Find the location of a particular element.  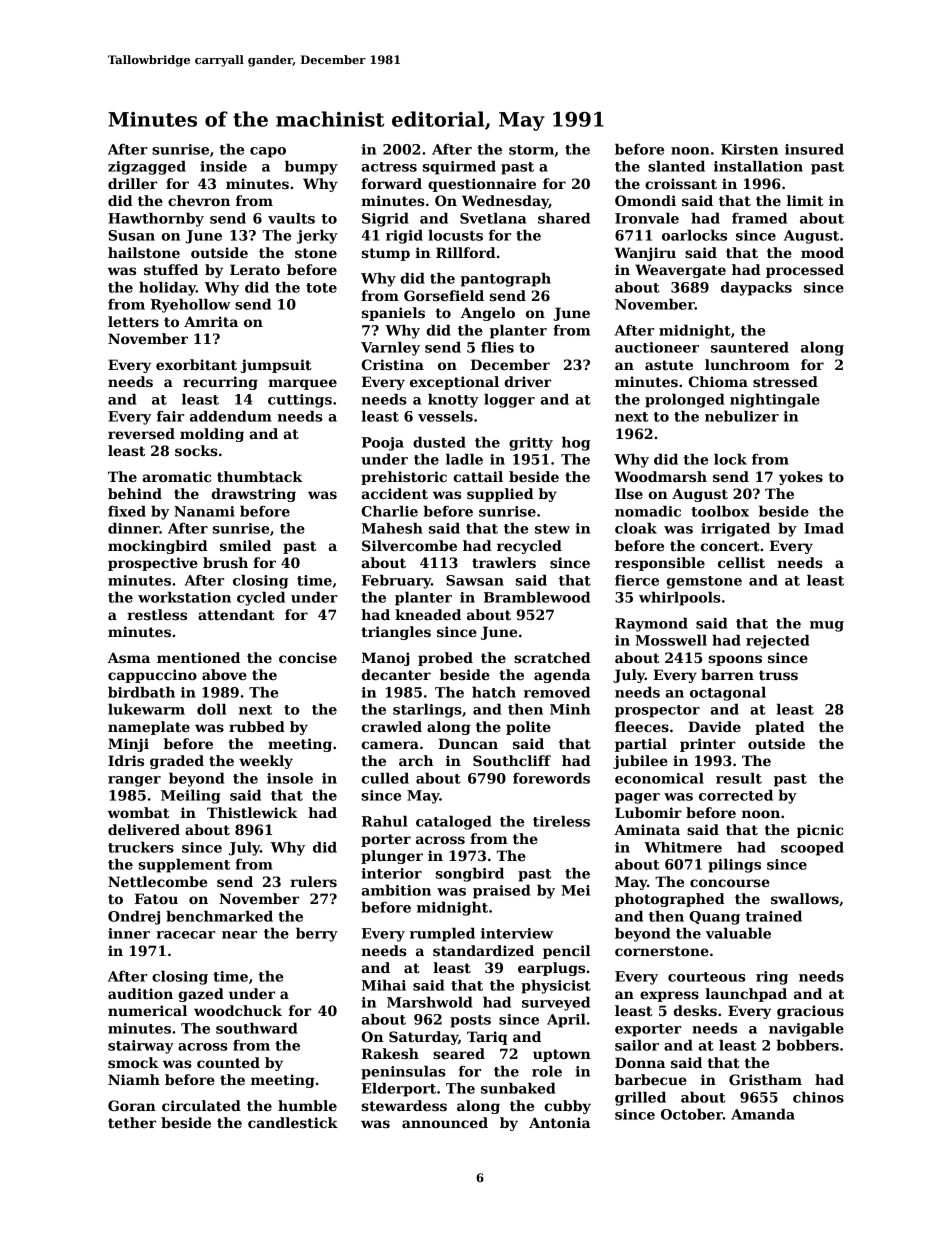

zigzagged is located at coordinates (147, 168).
